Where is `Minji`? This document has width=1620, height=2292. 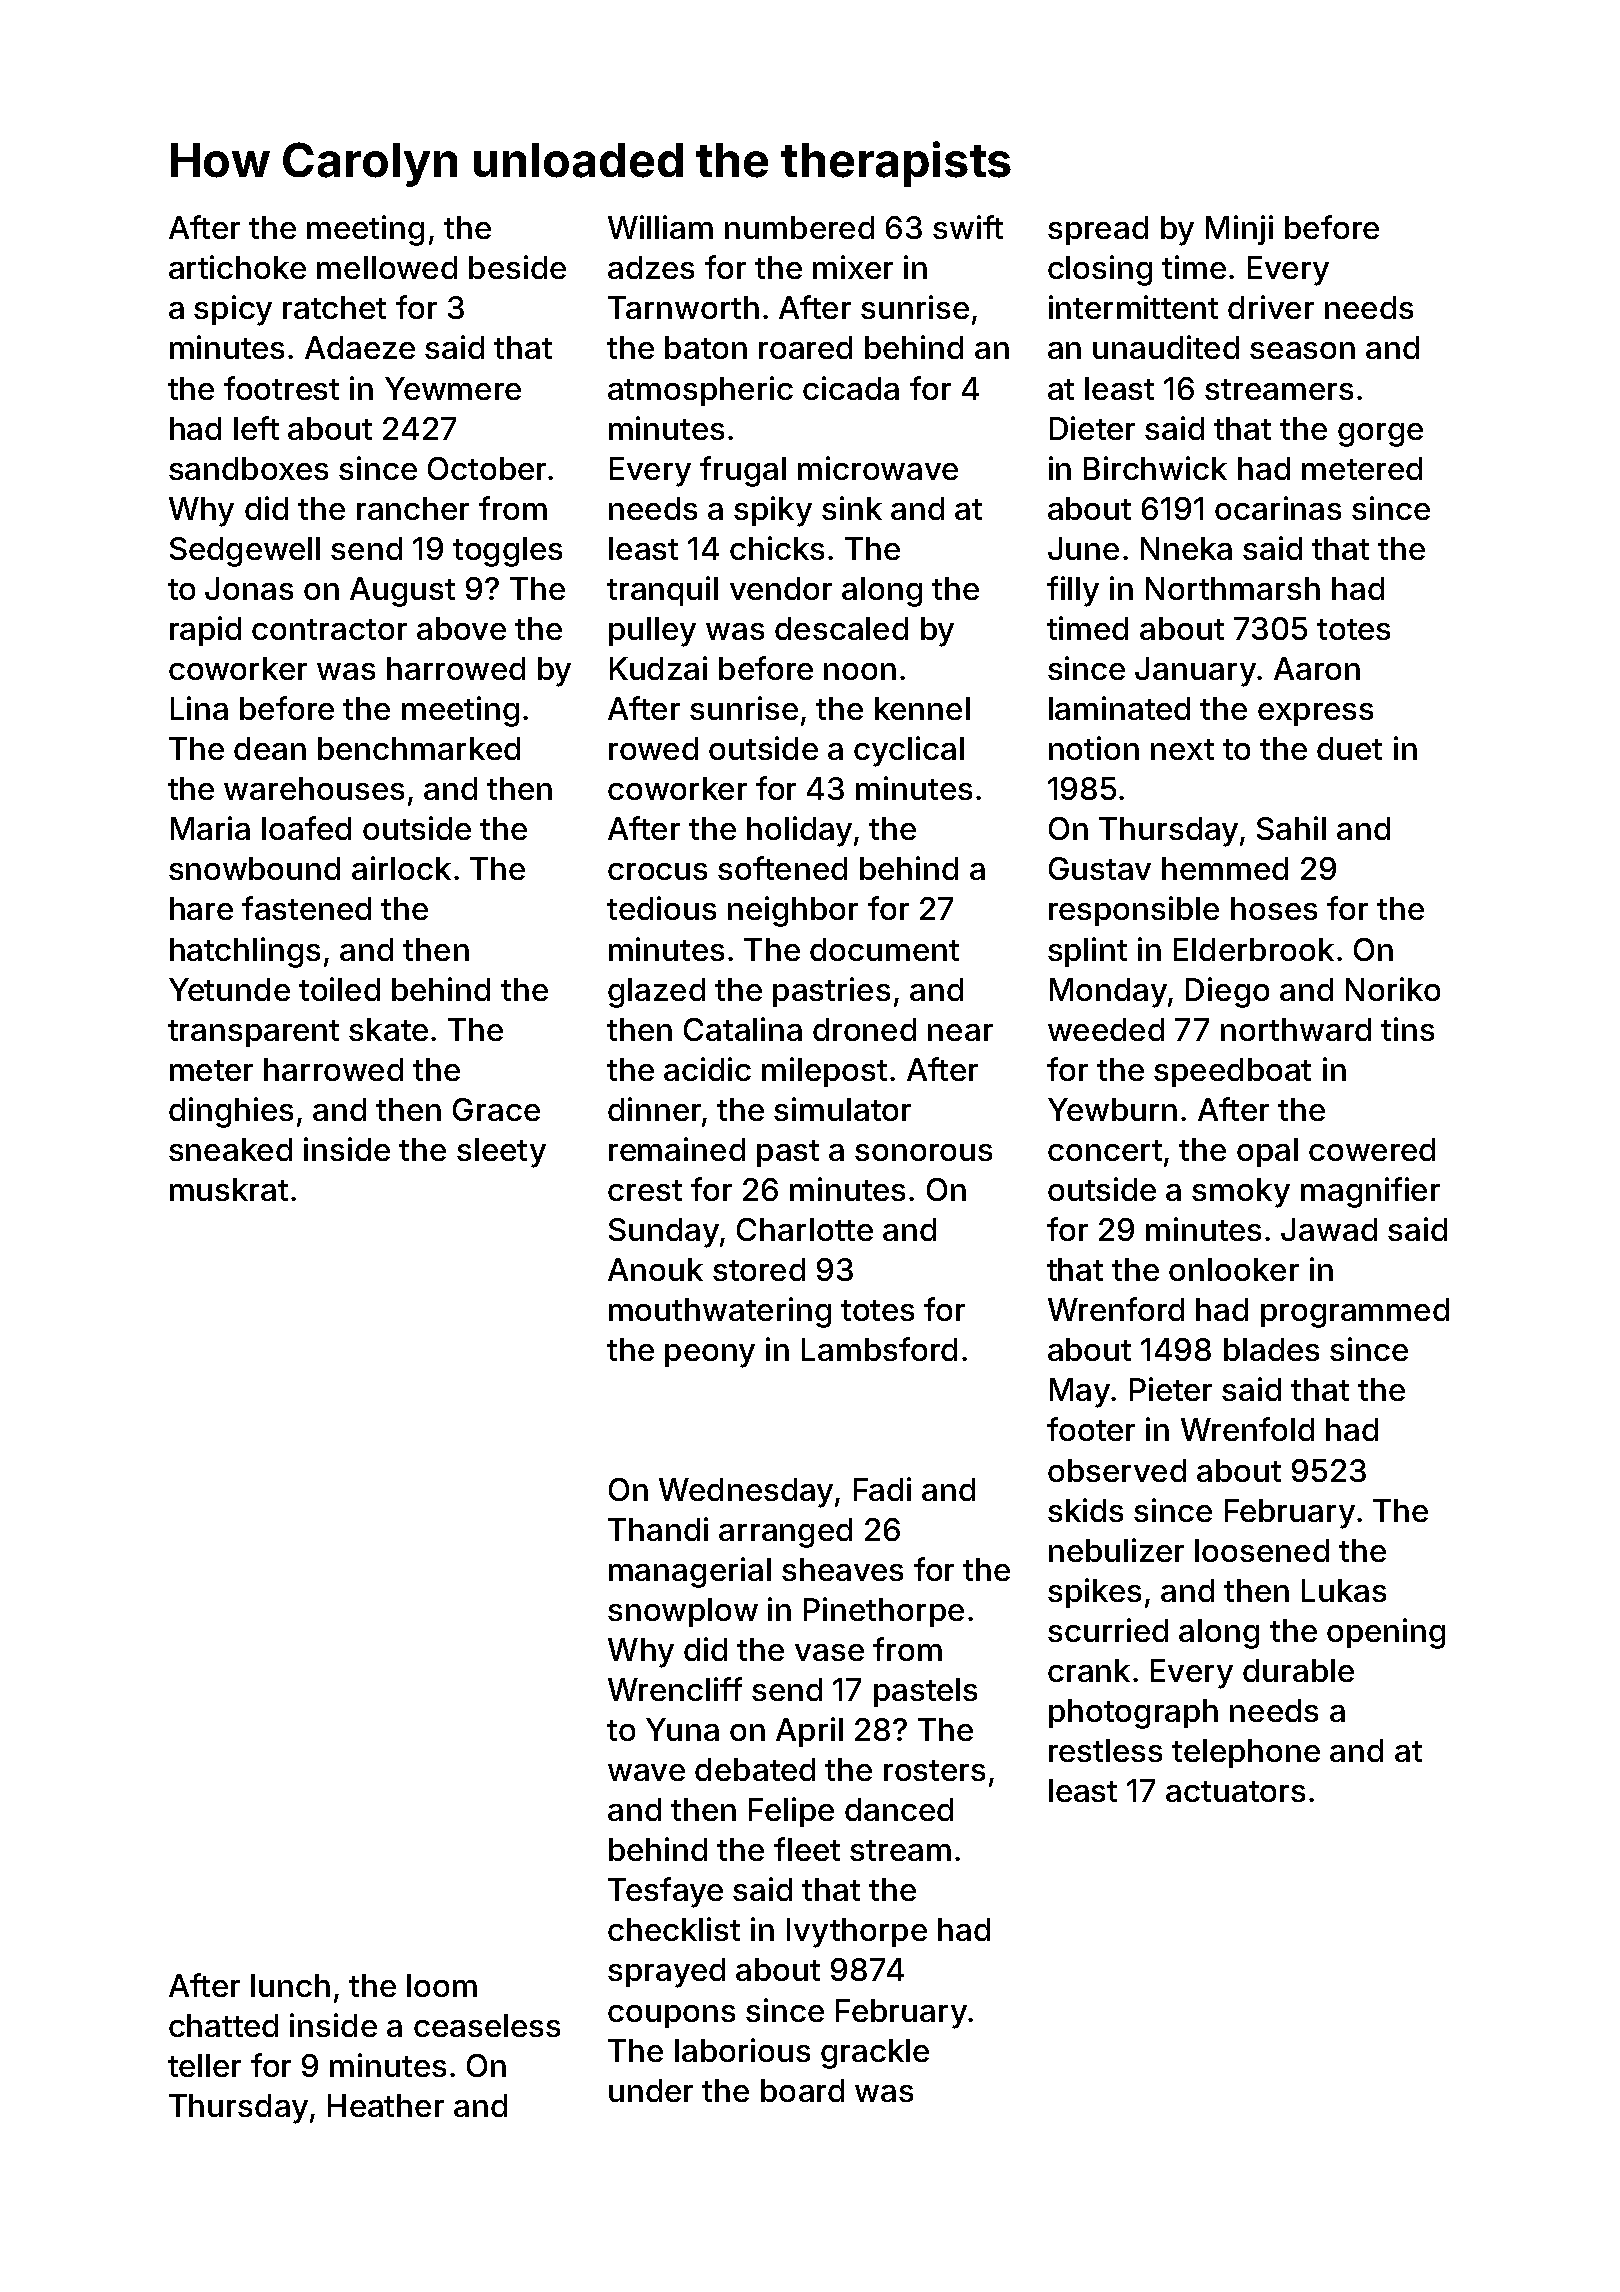 Minji is located at coordinates (1239, 230).
